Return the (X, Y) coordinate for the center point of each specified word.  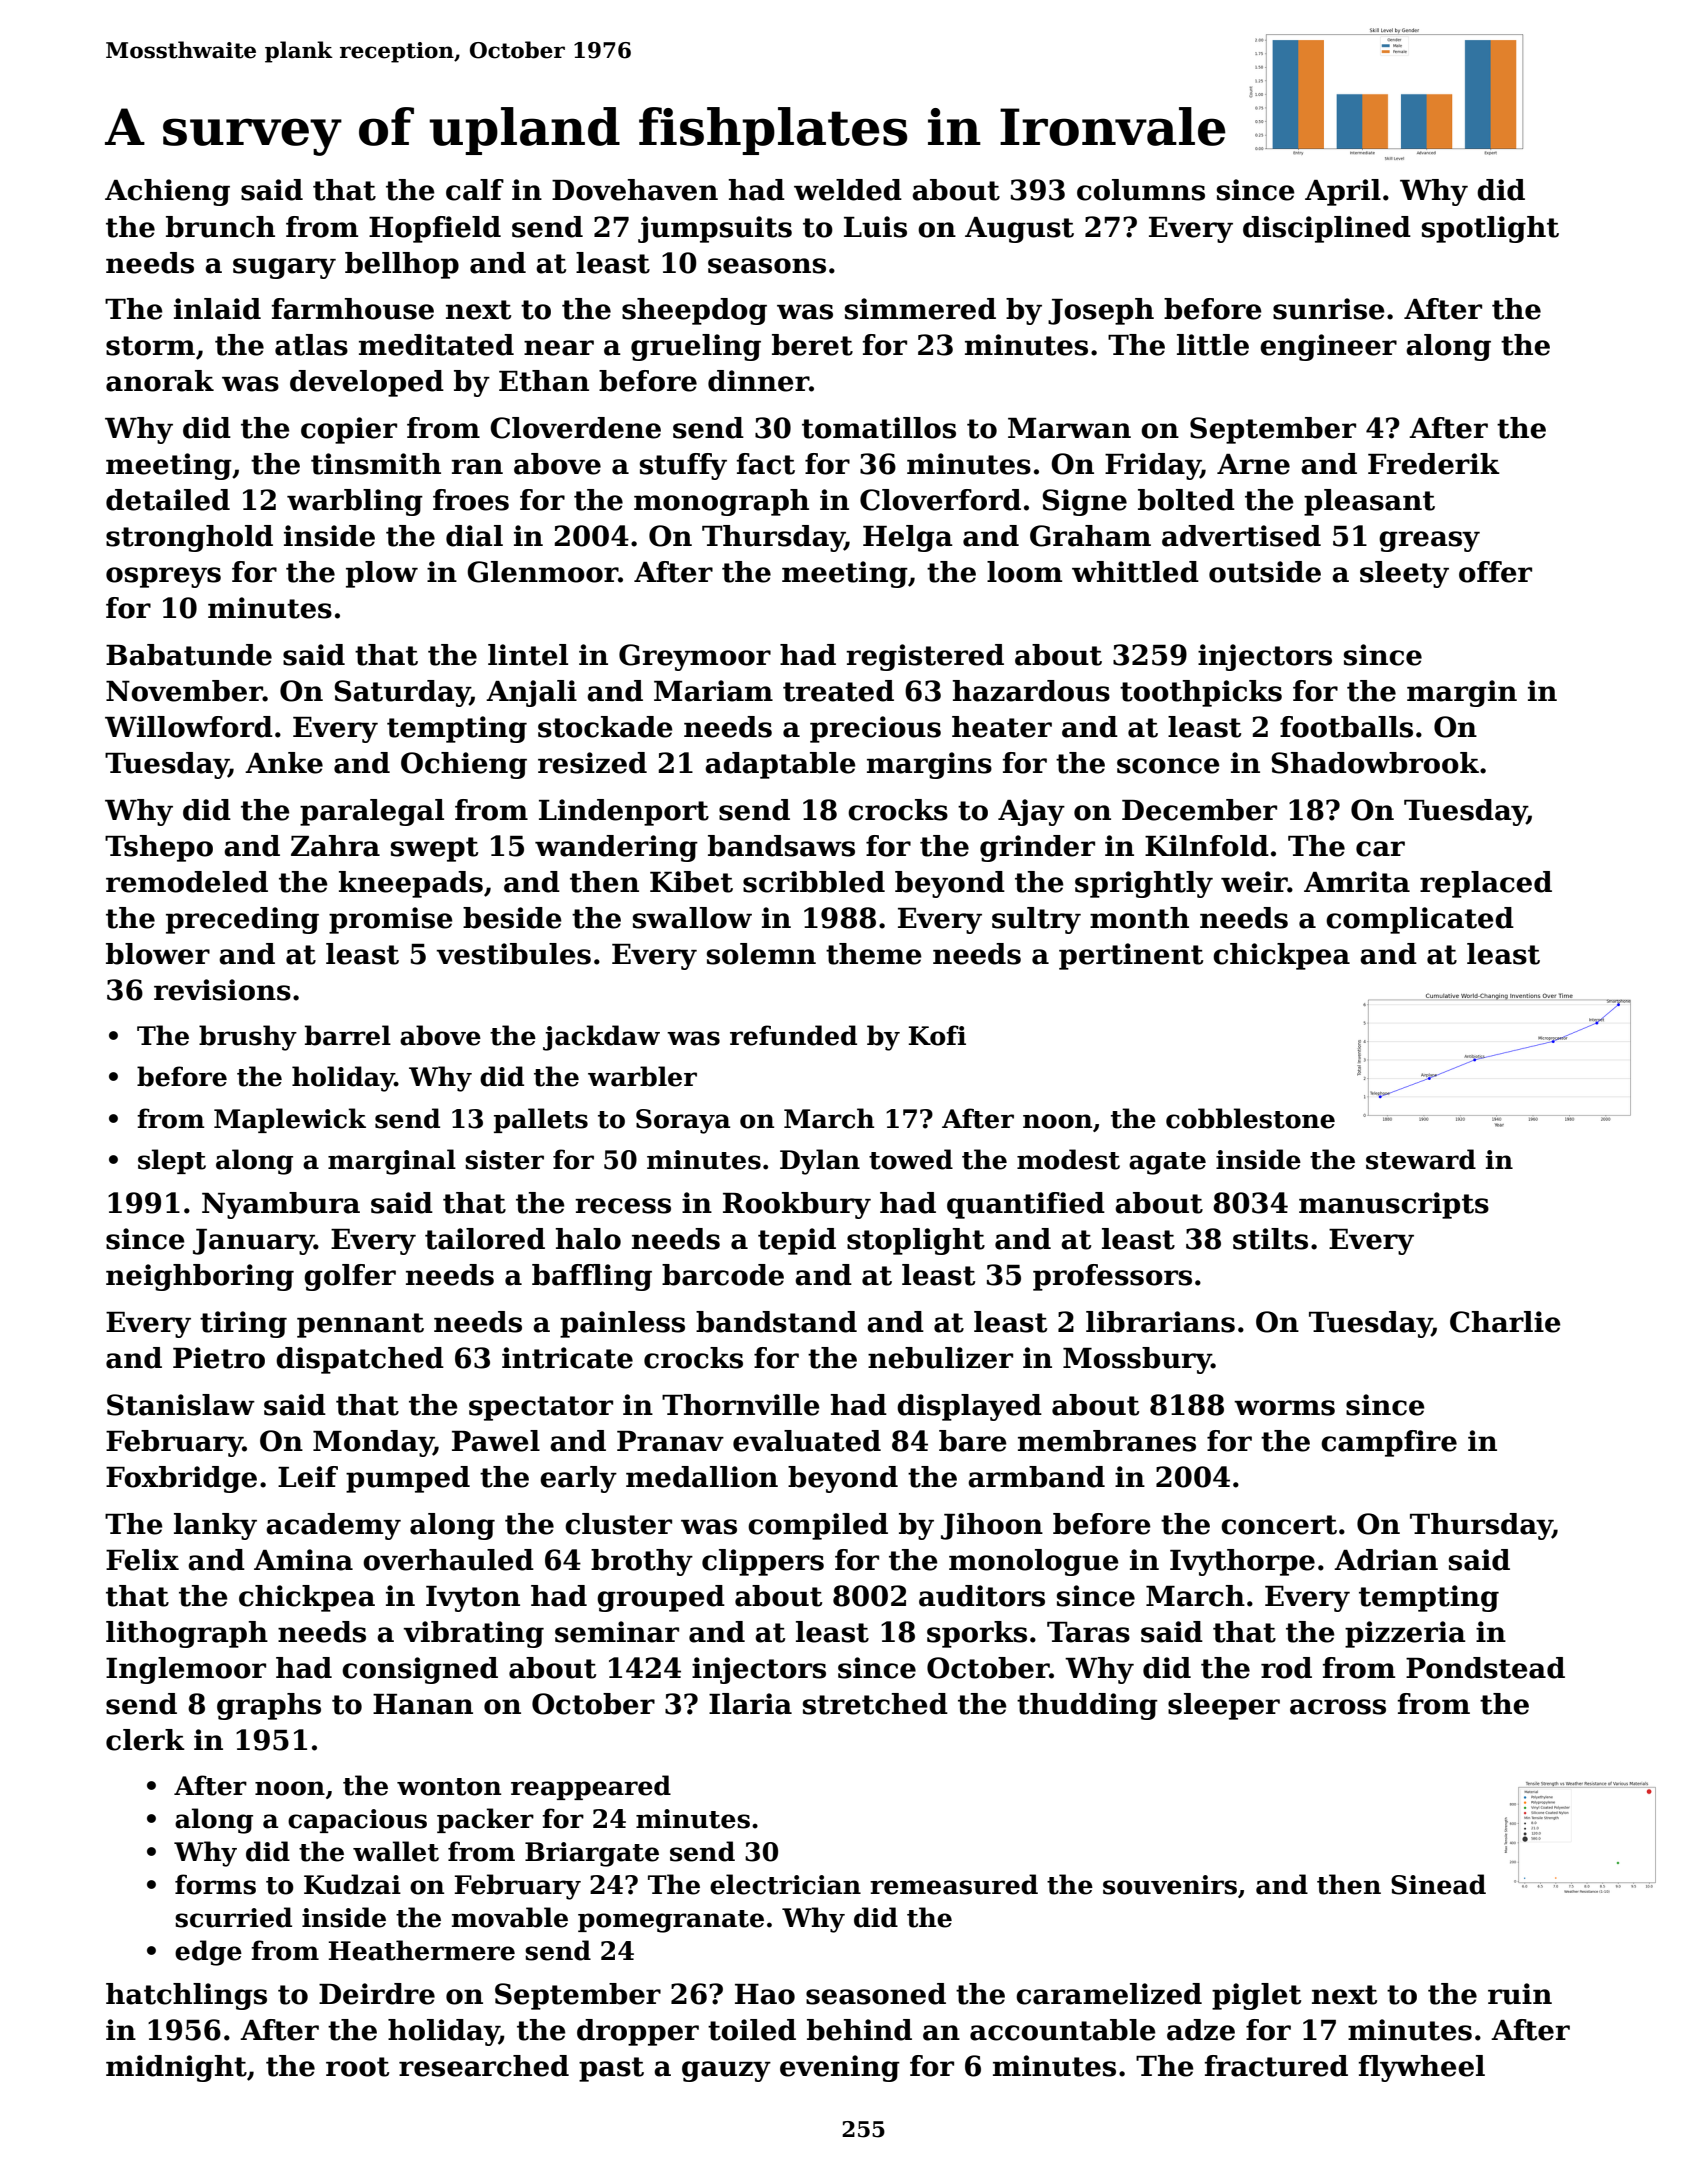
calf (475, 190)
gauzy (726, 2071)
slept (172, 1161)
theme (874, 954)
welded (848, 190)
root (357, 2067)
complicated (1420, 920)
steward (1421, 1159)
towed (911, 1159)
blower (158, 954)
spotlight (1490, 229)
